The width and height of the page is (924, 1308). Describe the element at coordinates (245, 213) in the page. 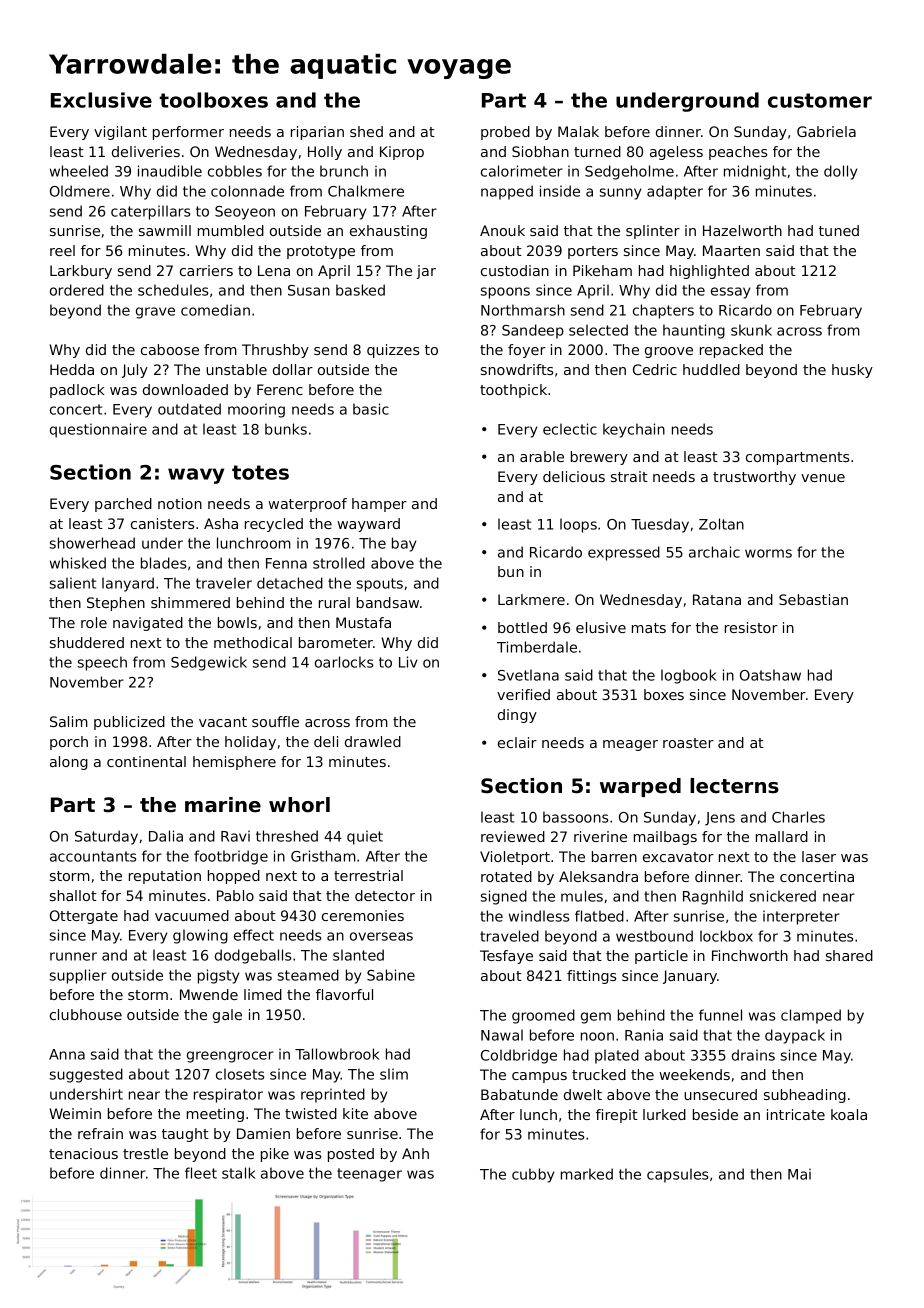

I see `Seoyeon` at that location.
